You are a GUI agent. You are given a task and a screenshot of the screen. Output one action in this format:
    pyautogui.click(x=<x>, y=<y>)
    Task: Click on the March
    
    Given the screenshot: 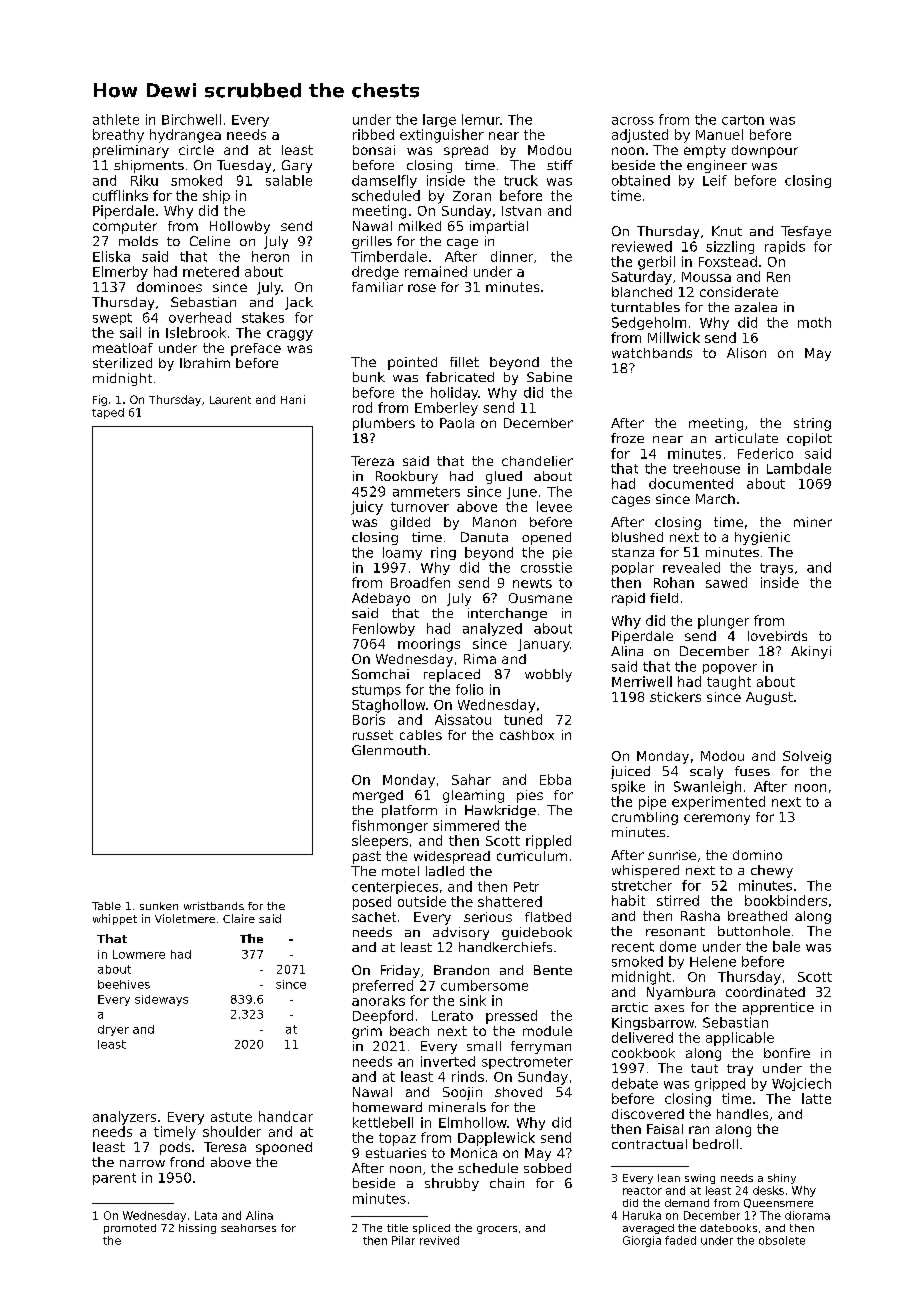 What is the action you would take?
    pyautogui.click(x=715, y=499)
